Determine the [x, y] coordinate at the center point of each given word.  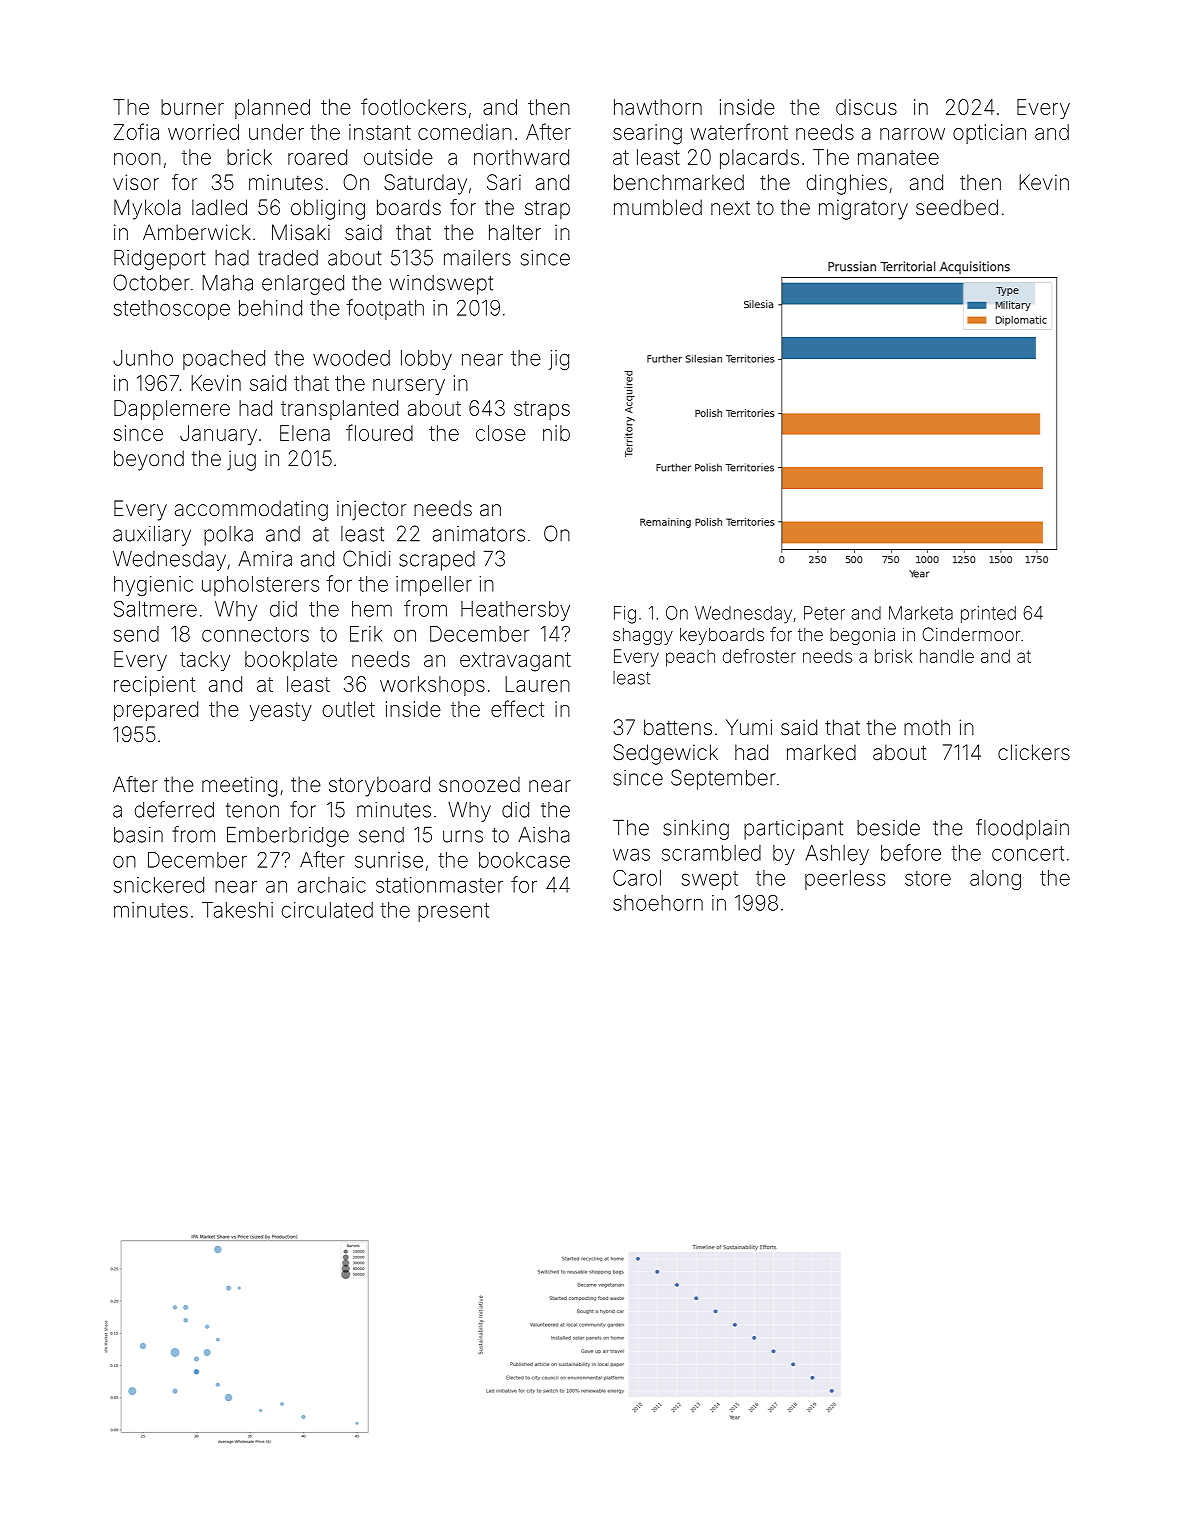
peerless [845, 880]
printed [988, 614]
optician [989, 134]
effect [517, 708]
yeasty [281, 711]
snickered [159, 885]
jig [559, 360]
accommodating [251, 510]
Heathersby [515, 611]
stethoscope [172, 310]
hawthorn [658, 107]
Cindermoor [971, 634]
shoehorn [658, 903]
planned [272, 109]
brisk [893, 656]
